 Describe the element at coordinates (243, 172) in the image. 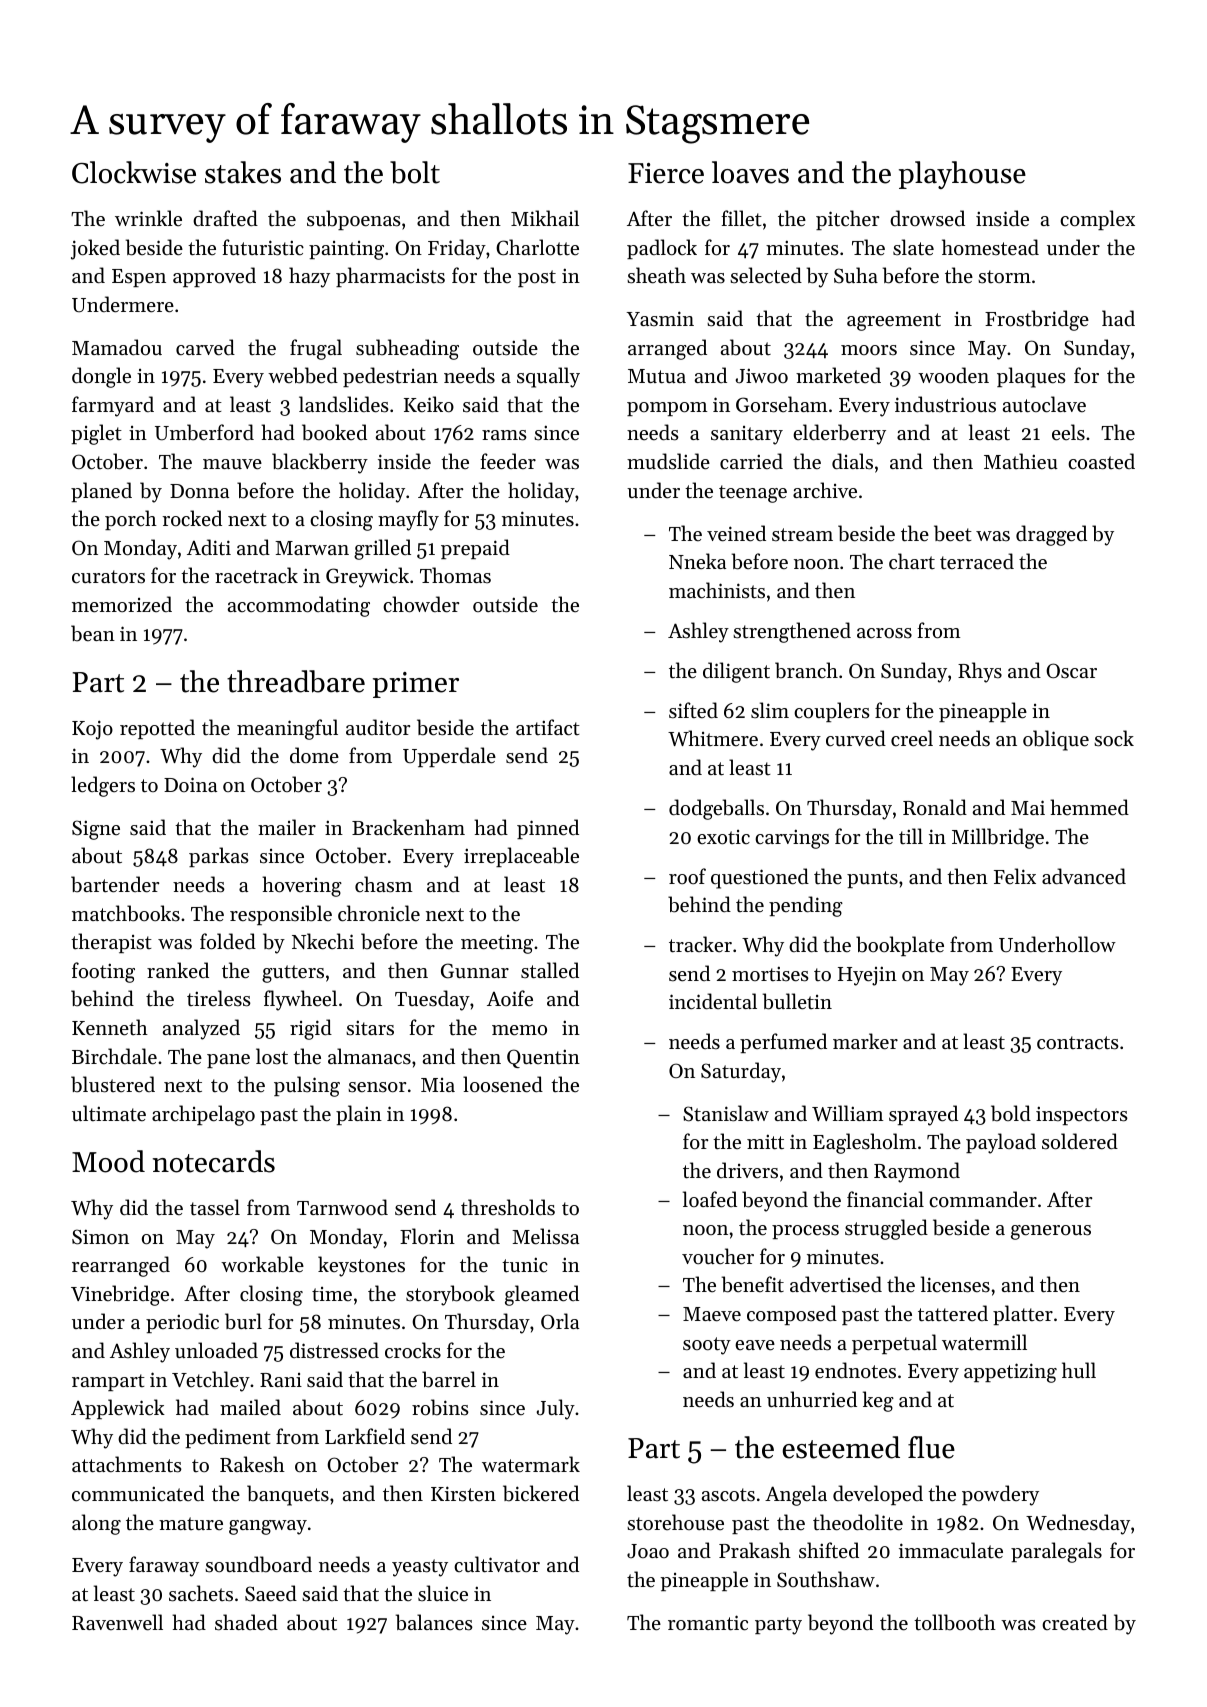

I see `stakes` at that location.
